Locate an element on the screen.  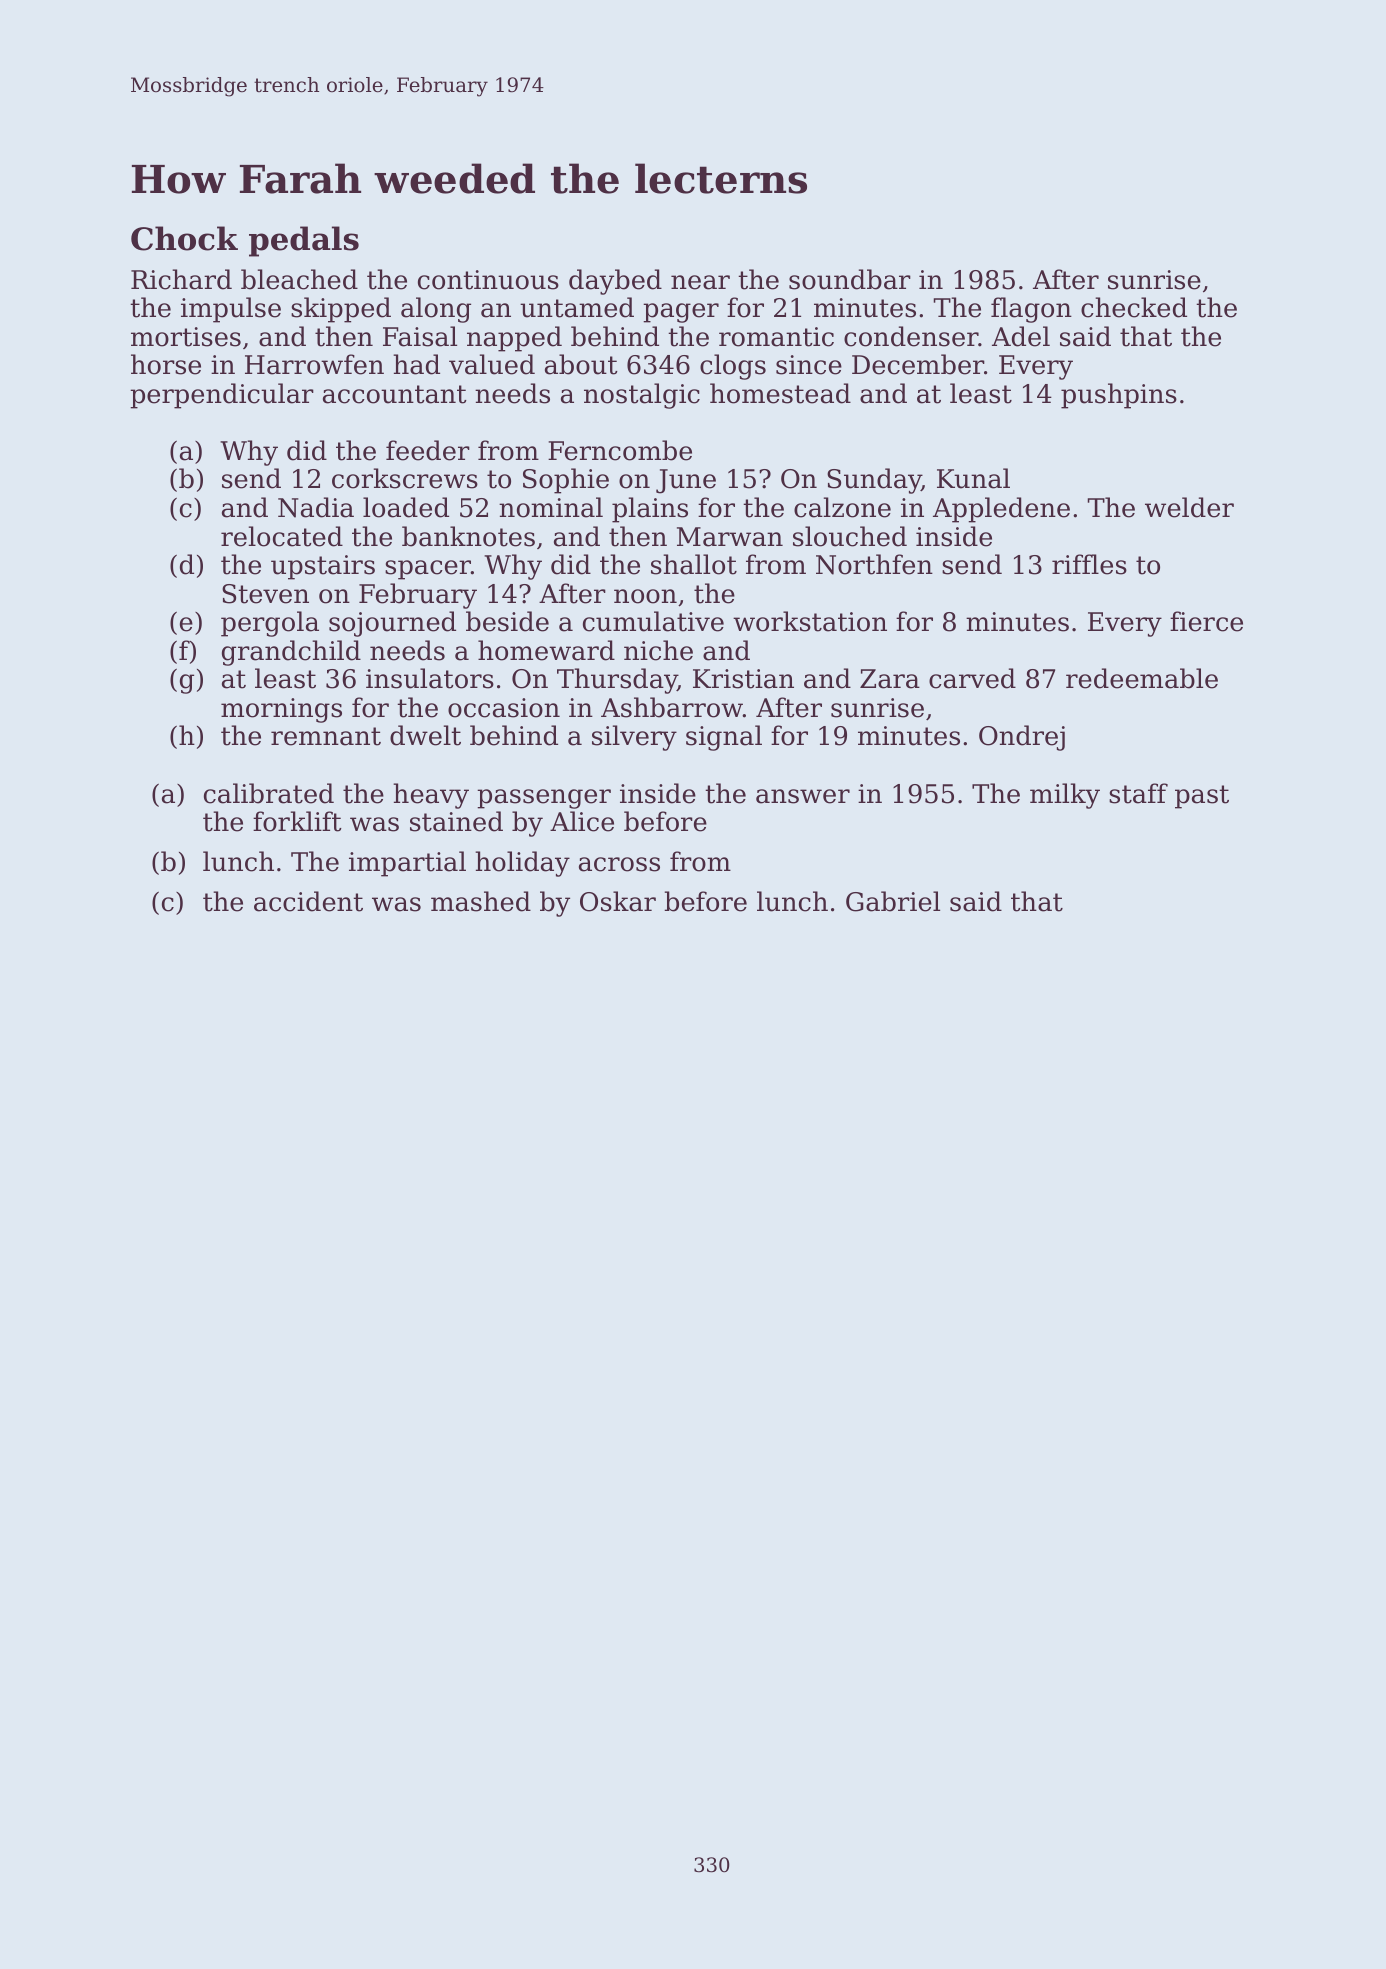
sojourned is located at coordinates (392, 624).
